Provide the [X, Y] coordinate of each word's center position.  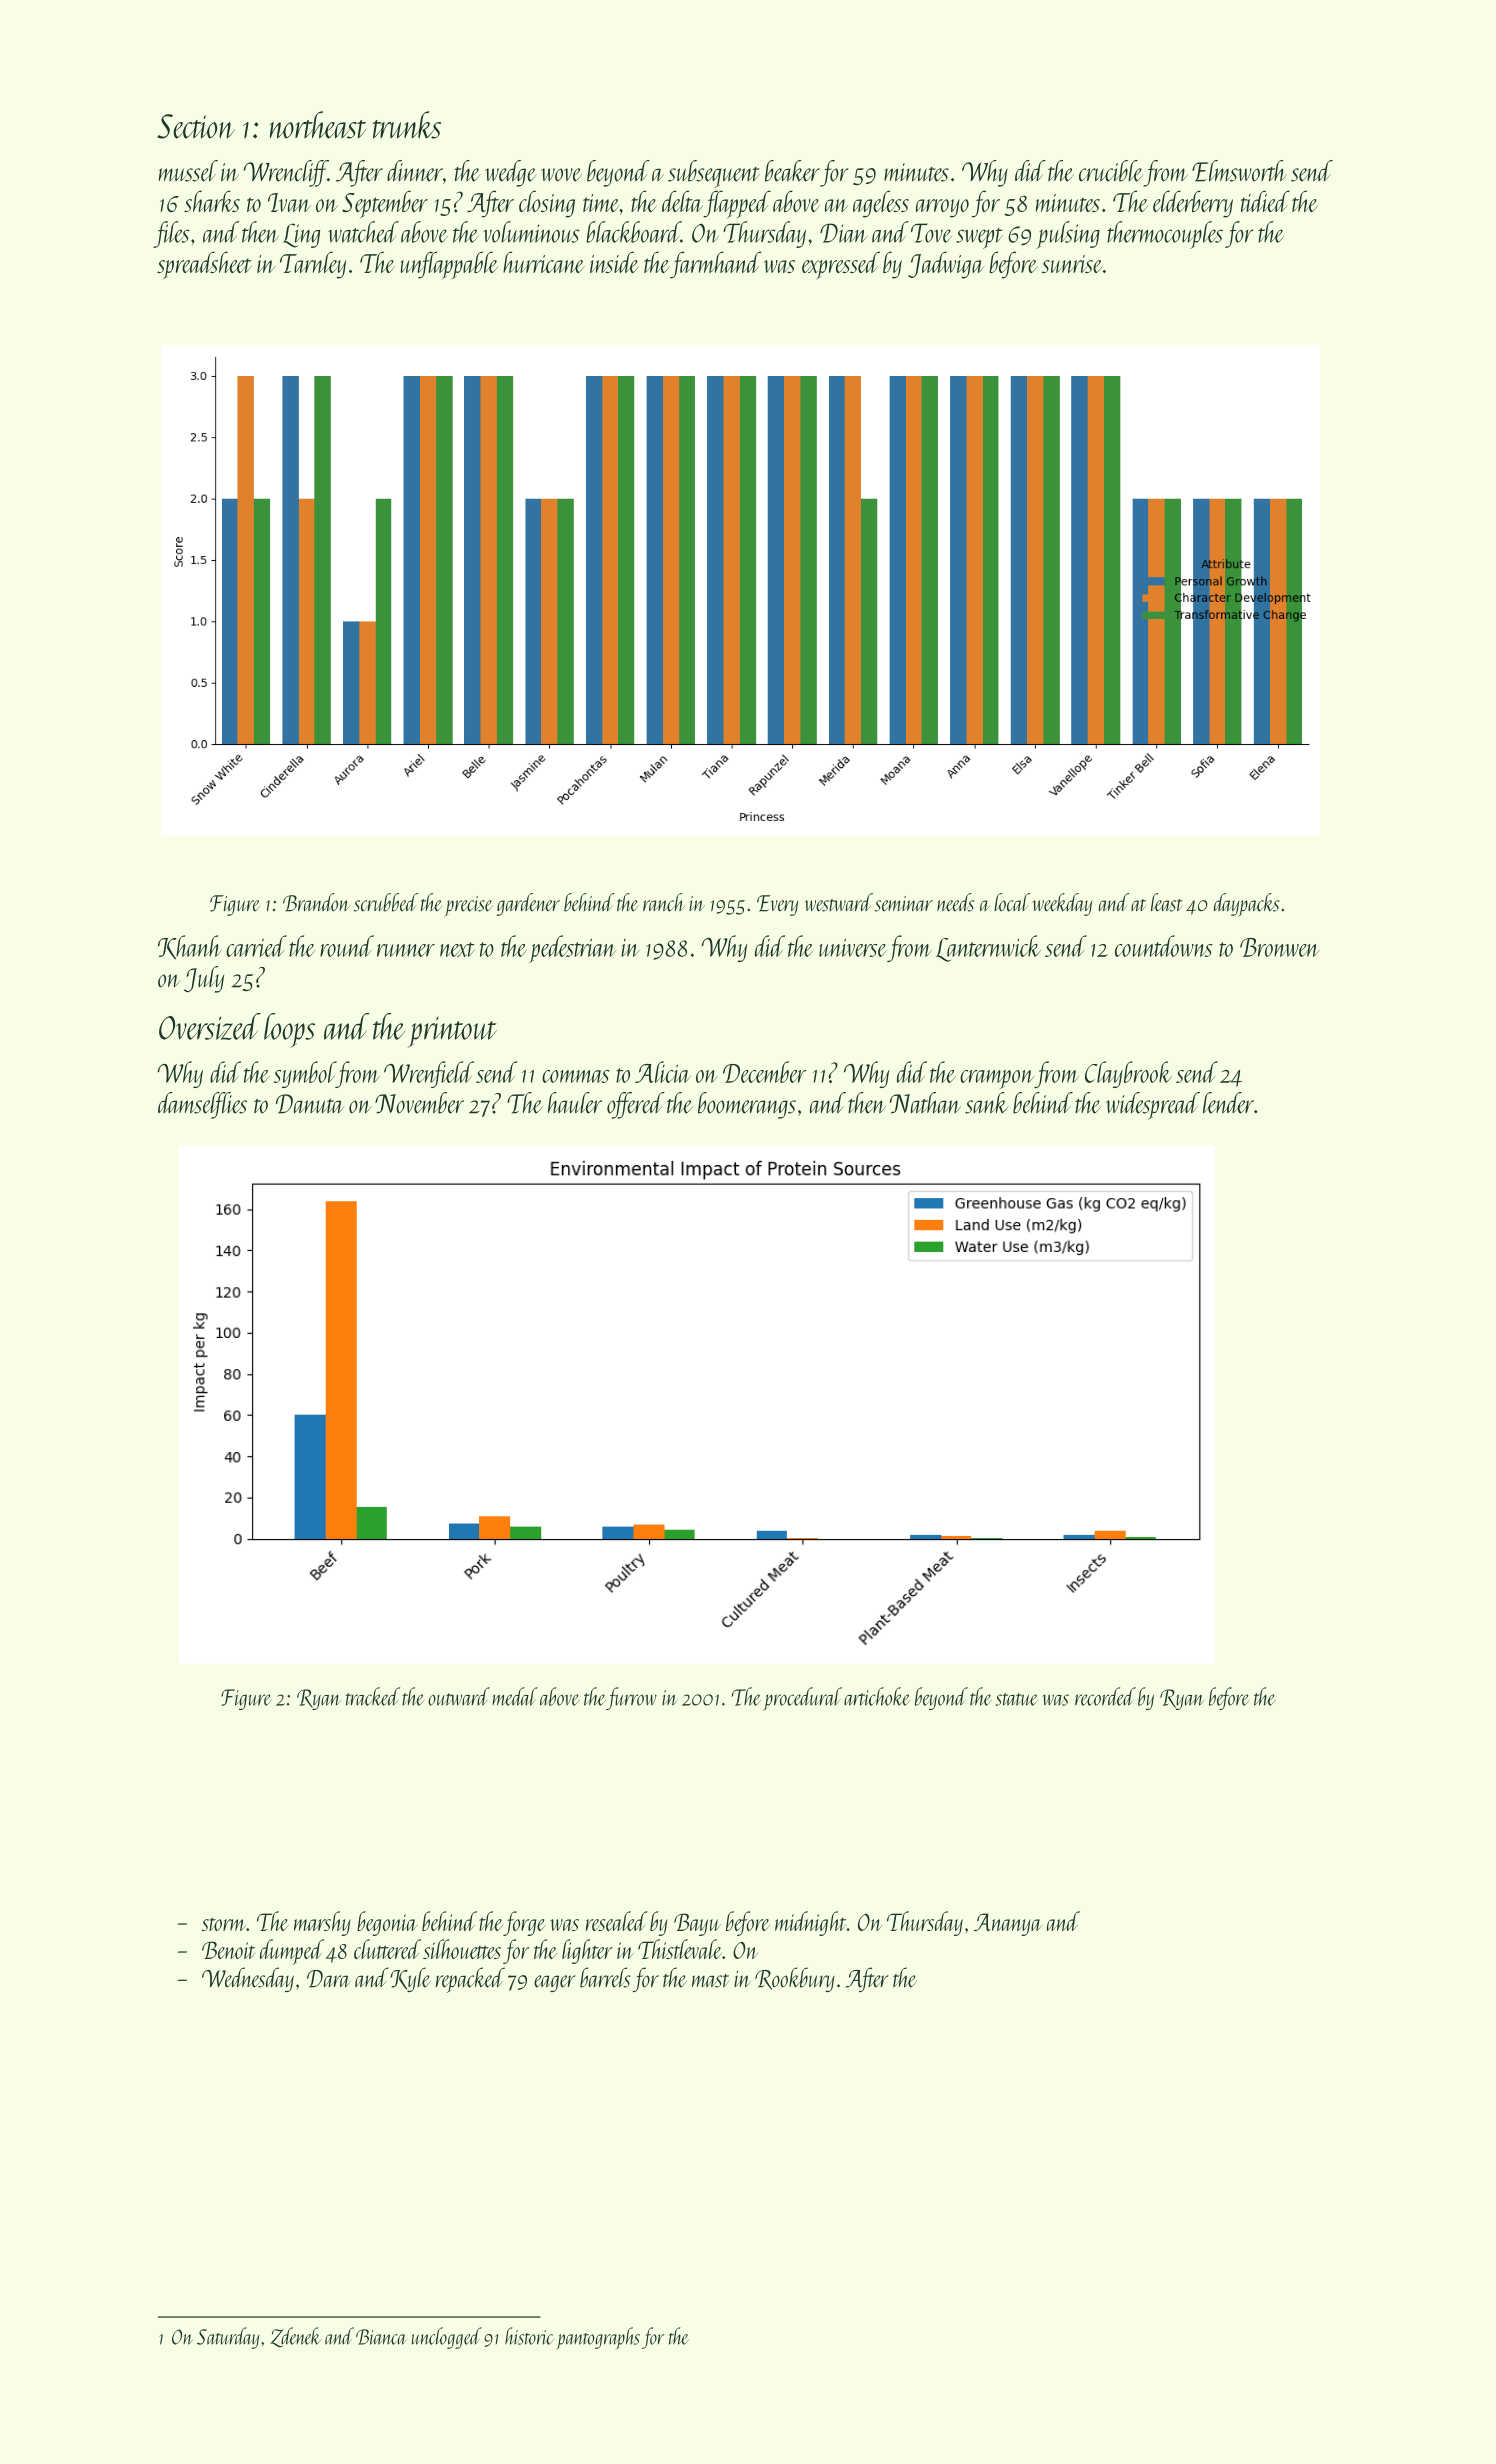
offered [636, 1105]
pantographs [598, 2338]
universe [853, 947]
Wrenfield [429, 1074]
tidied [1265, 201]
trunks [407, 125]
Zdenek [295, 2337]
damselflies [202, 1105]
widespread [1153, 1106]
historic [529, 2336]
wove [561, 175]
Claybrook [1128, 1074]
